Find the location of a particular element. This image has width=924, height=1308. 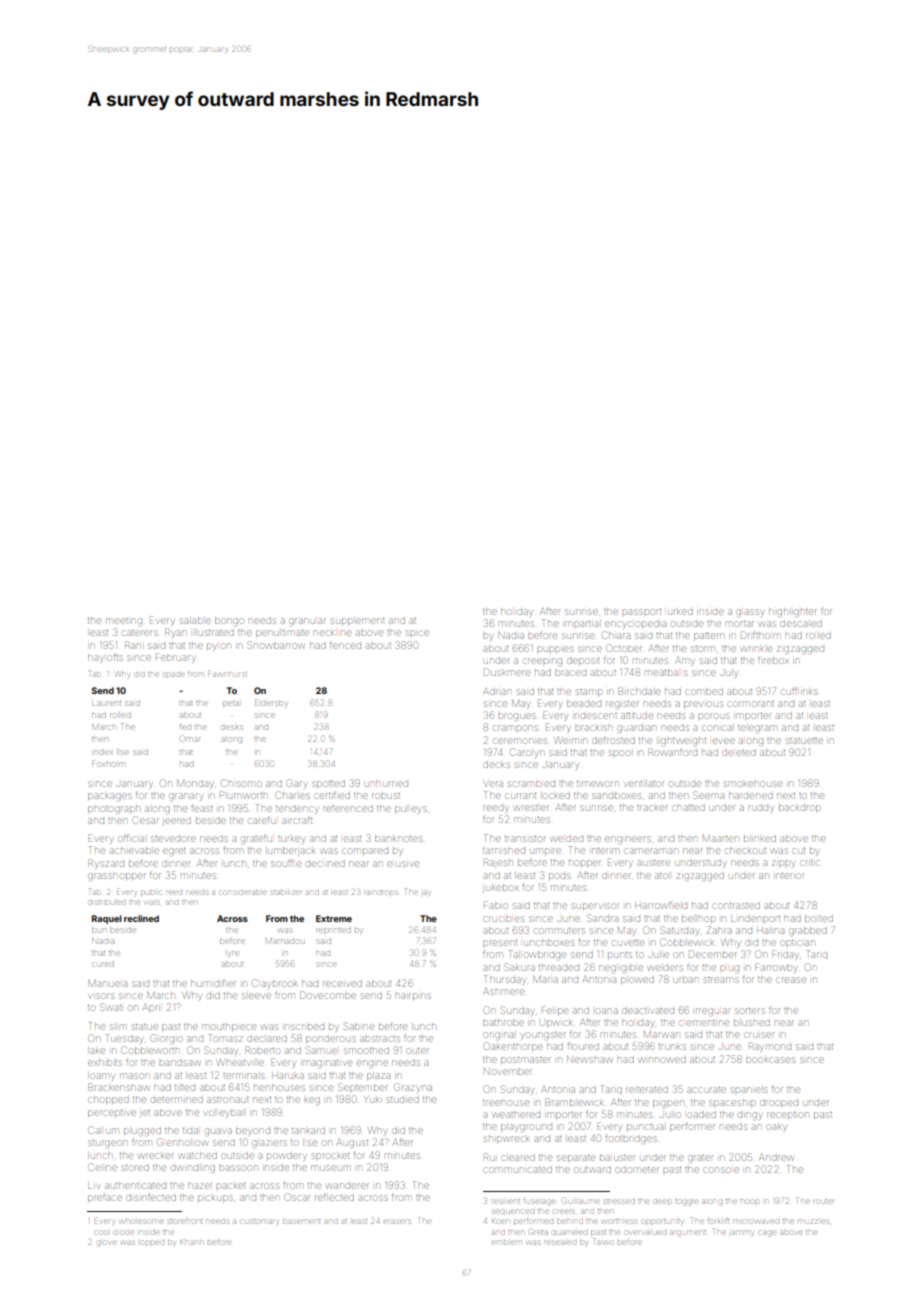

Adrian is located at coordinates (497, 691).
